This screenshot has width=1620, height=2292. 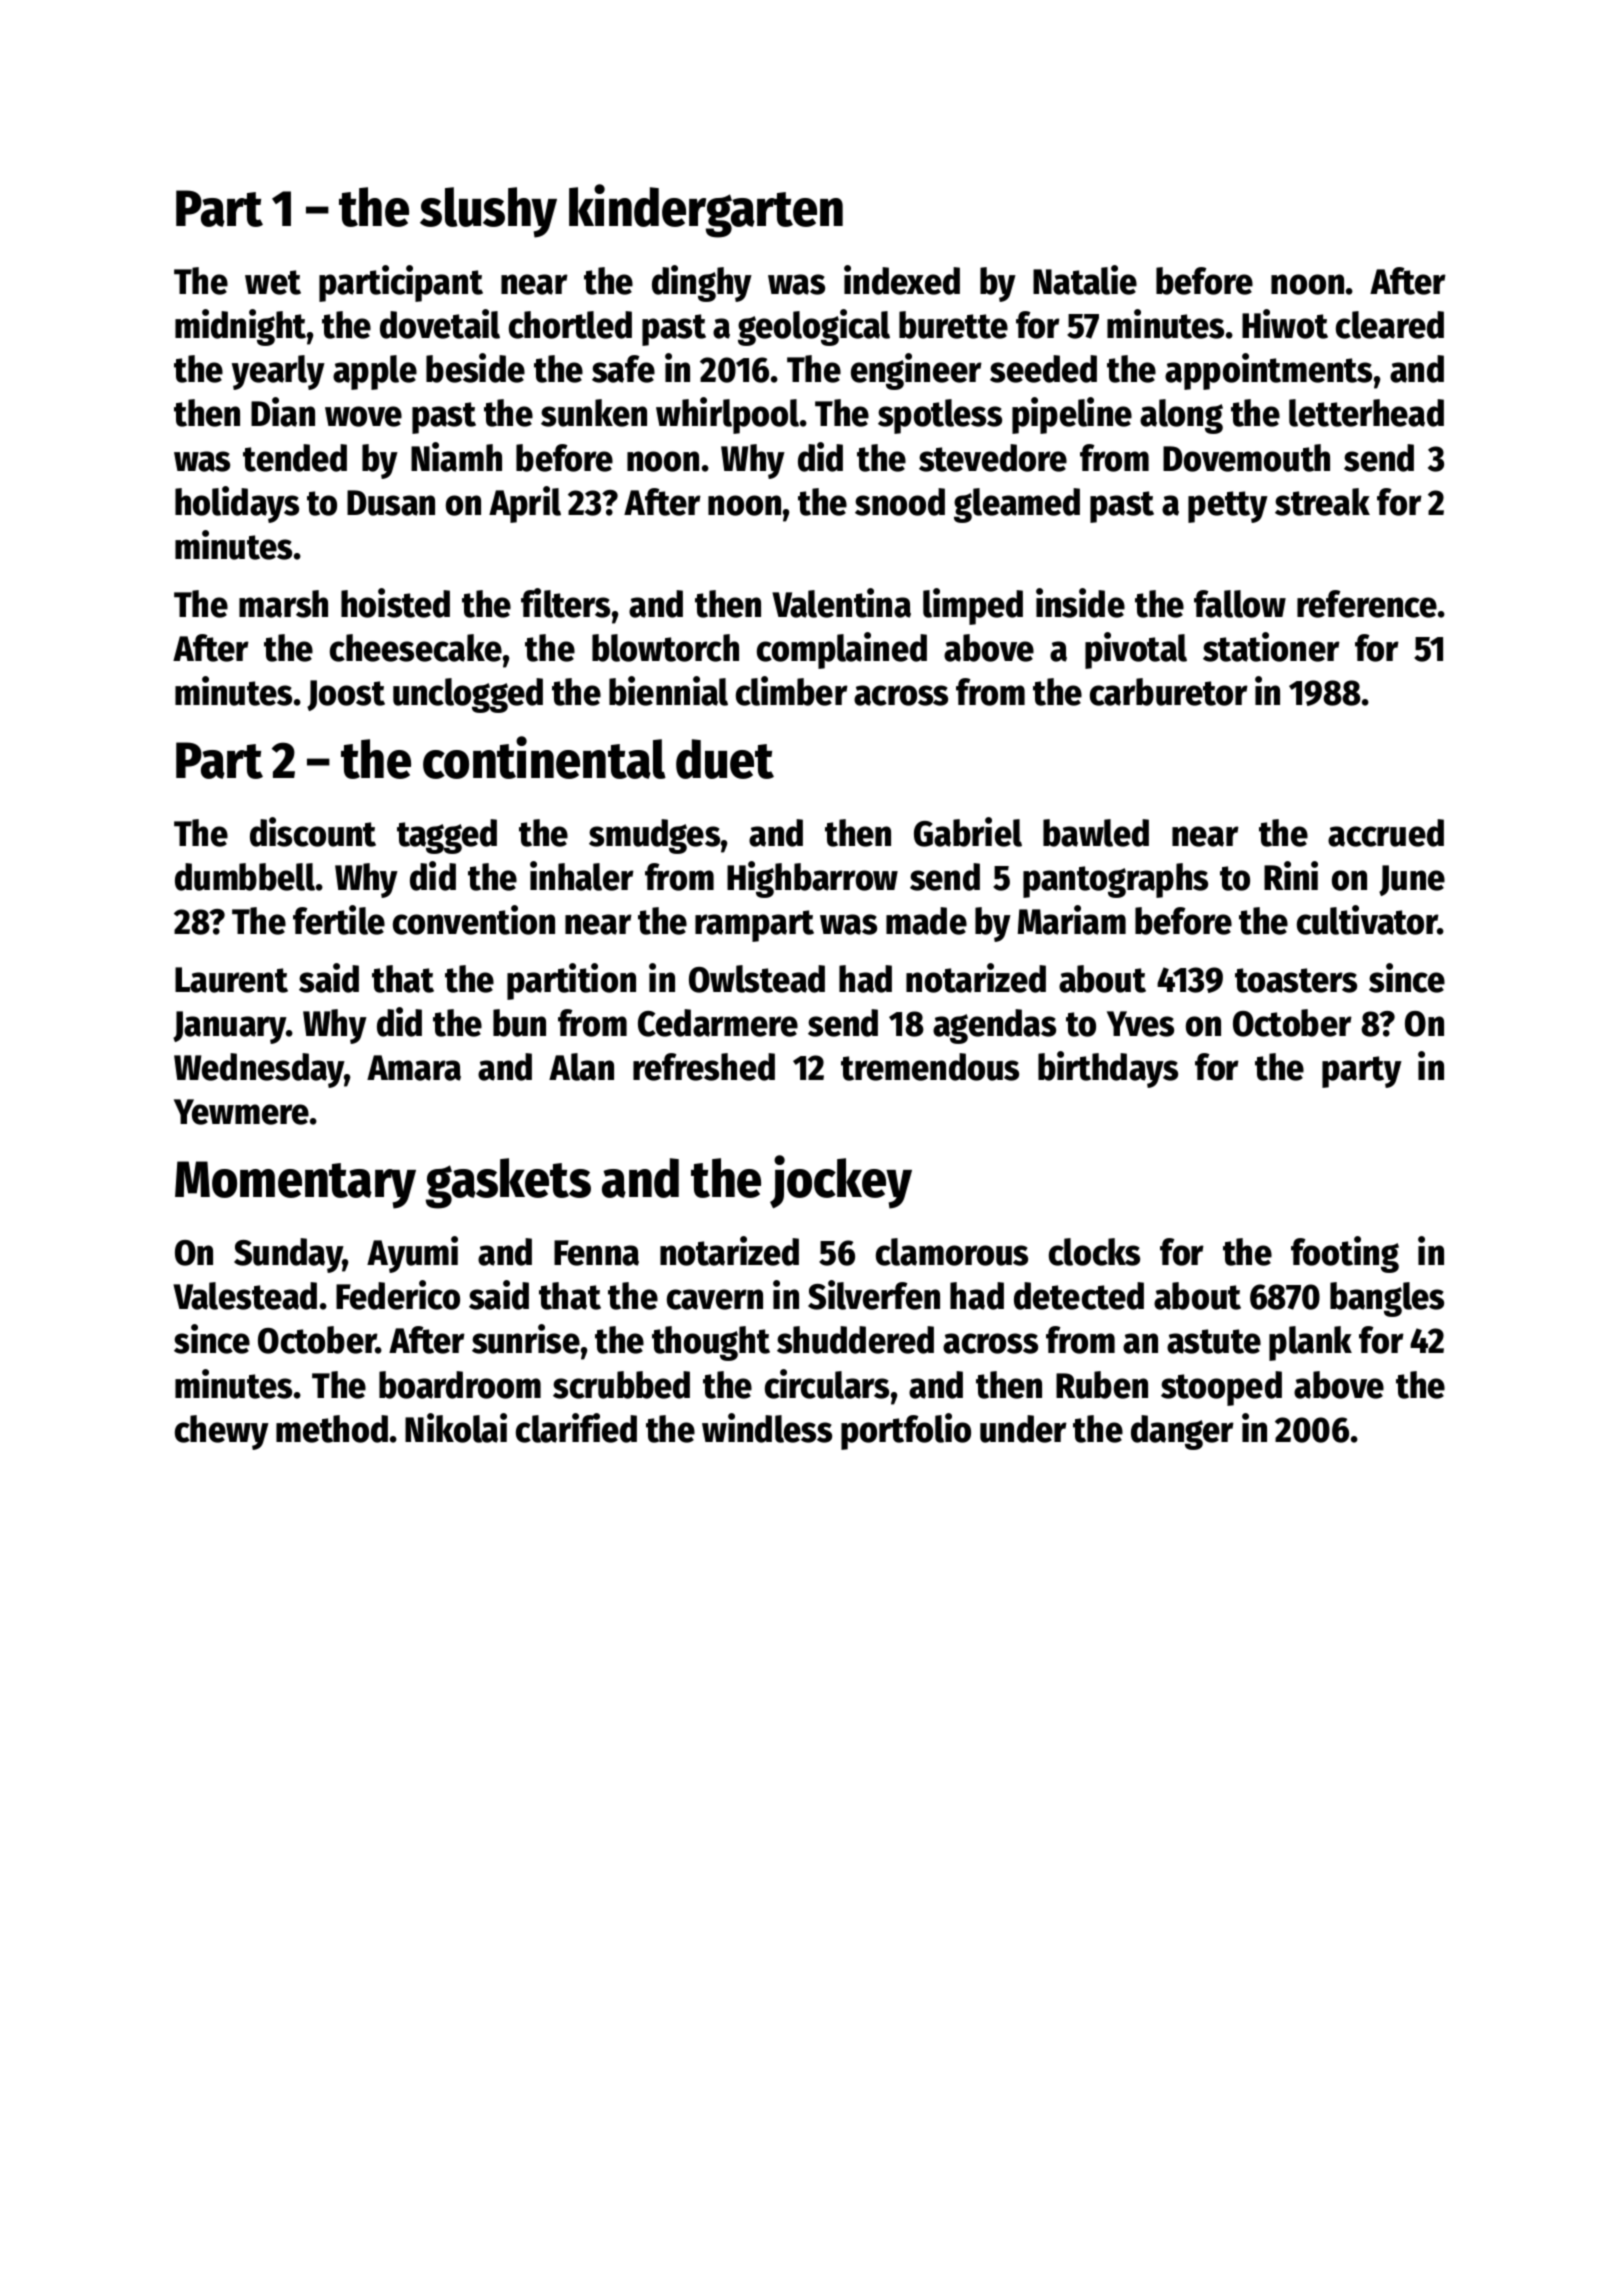 I want to click on chewy, so click(x=222, y=1432).
